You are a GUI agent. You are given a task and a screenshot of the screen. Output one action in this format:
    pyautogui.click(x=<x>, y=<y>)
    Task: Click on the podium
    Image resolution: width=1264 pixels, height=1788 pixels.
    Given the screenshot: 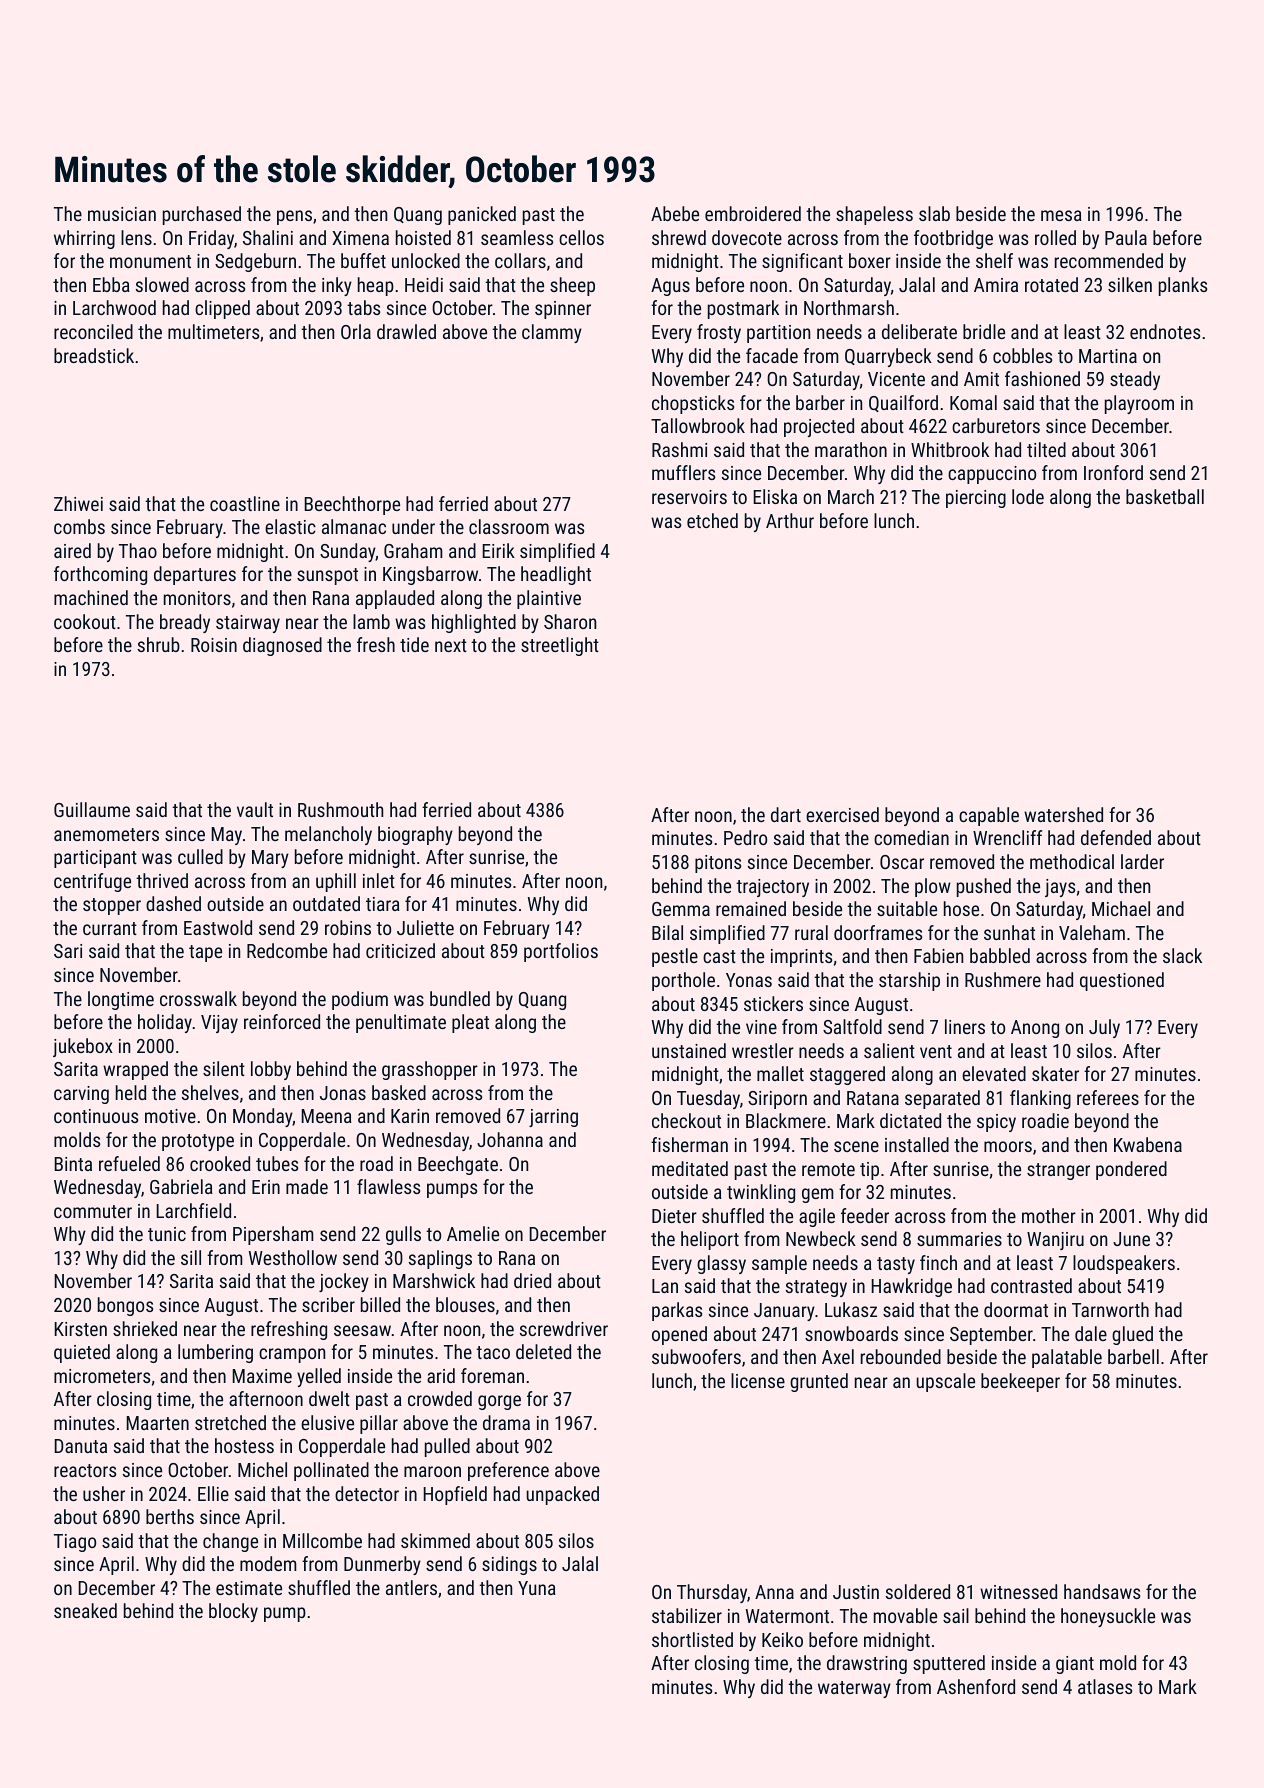 What is the action you would take?
    pyautogui.click(x=360, y=1000)
